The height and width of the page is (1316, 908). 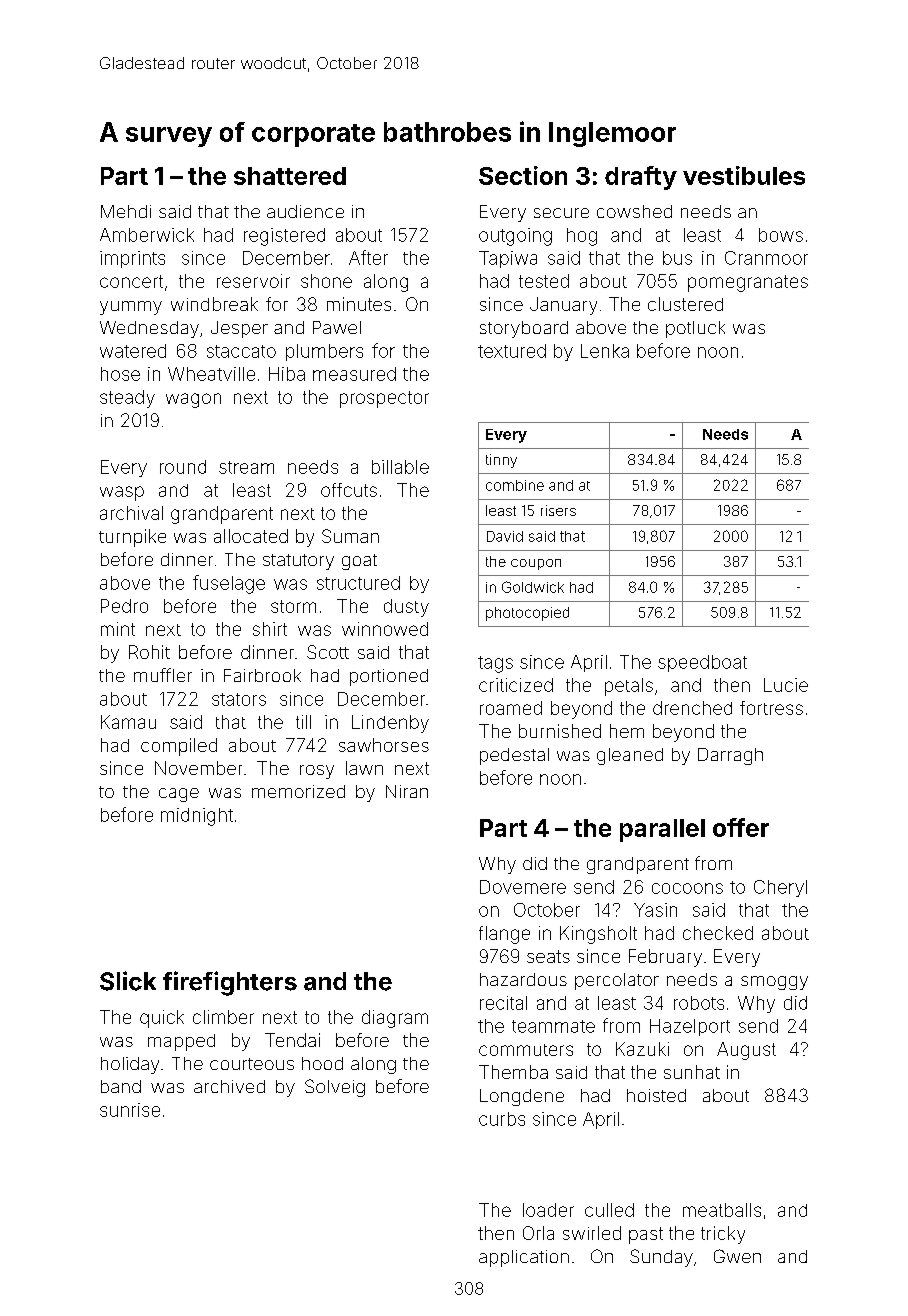 What do you see at coordinates (122, 493) in the page?
I see `wasp` at bounding box center [122, 493].
